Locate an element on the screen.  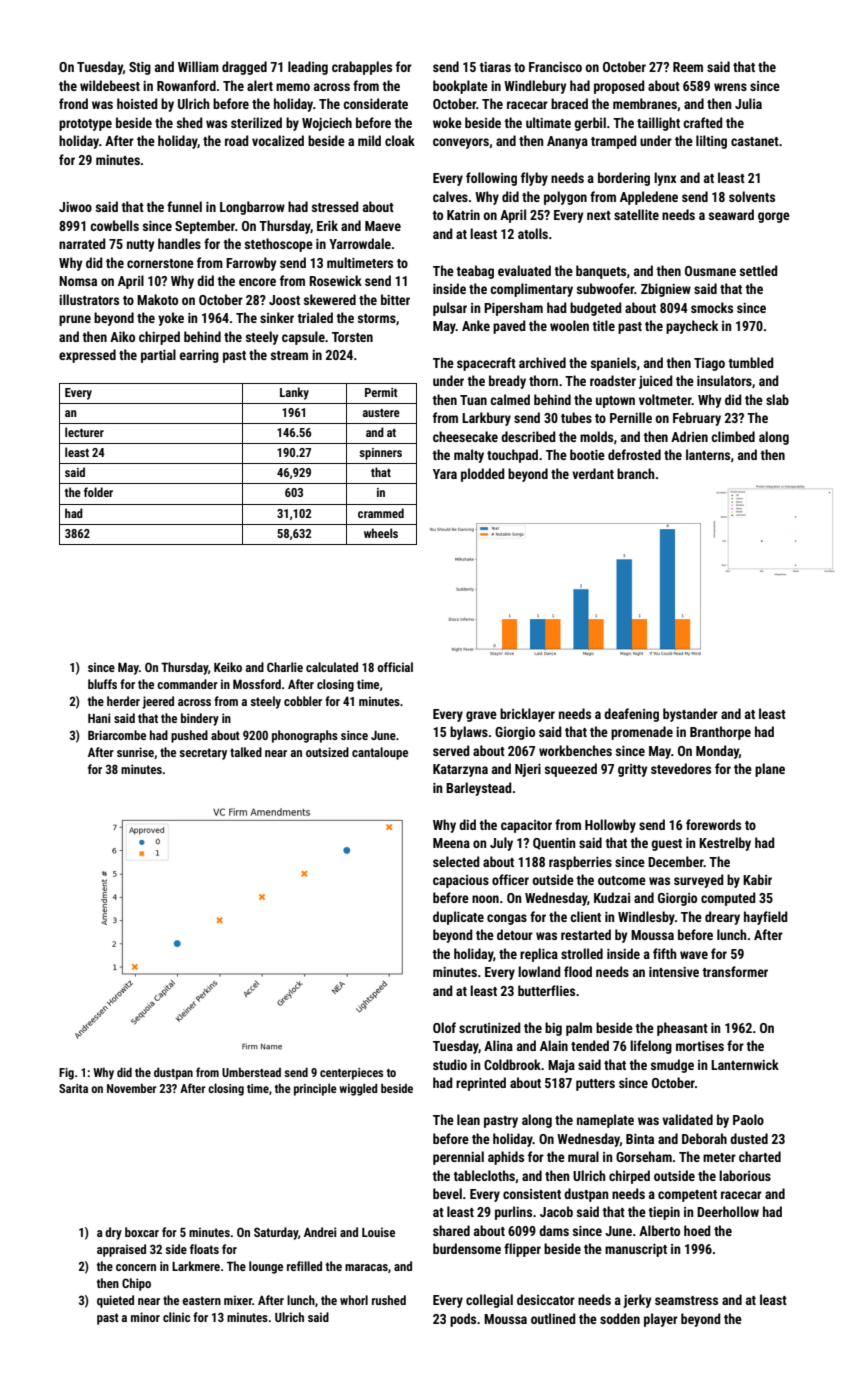
calculated is located at coordinates (332, 667).
